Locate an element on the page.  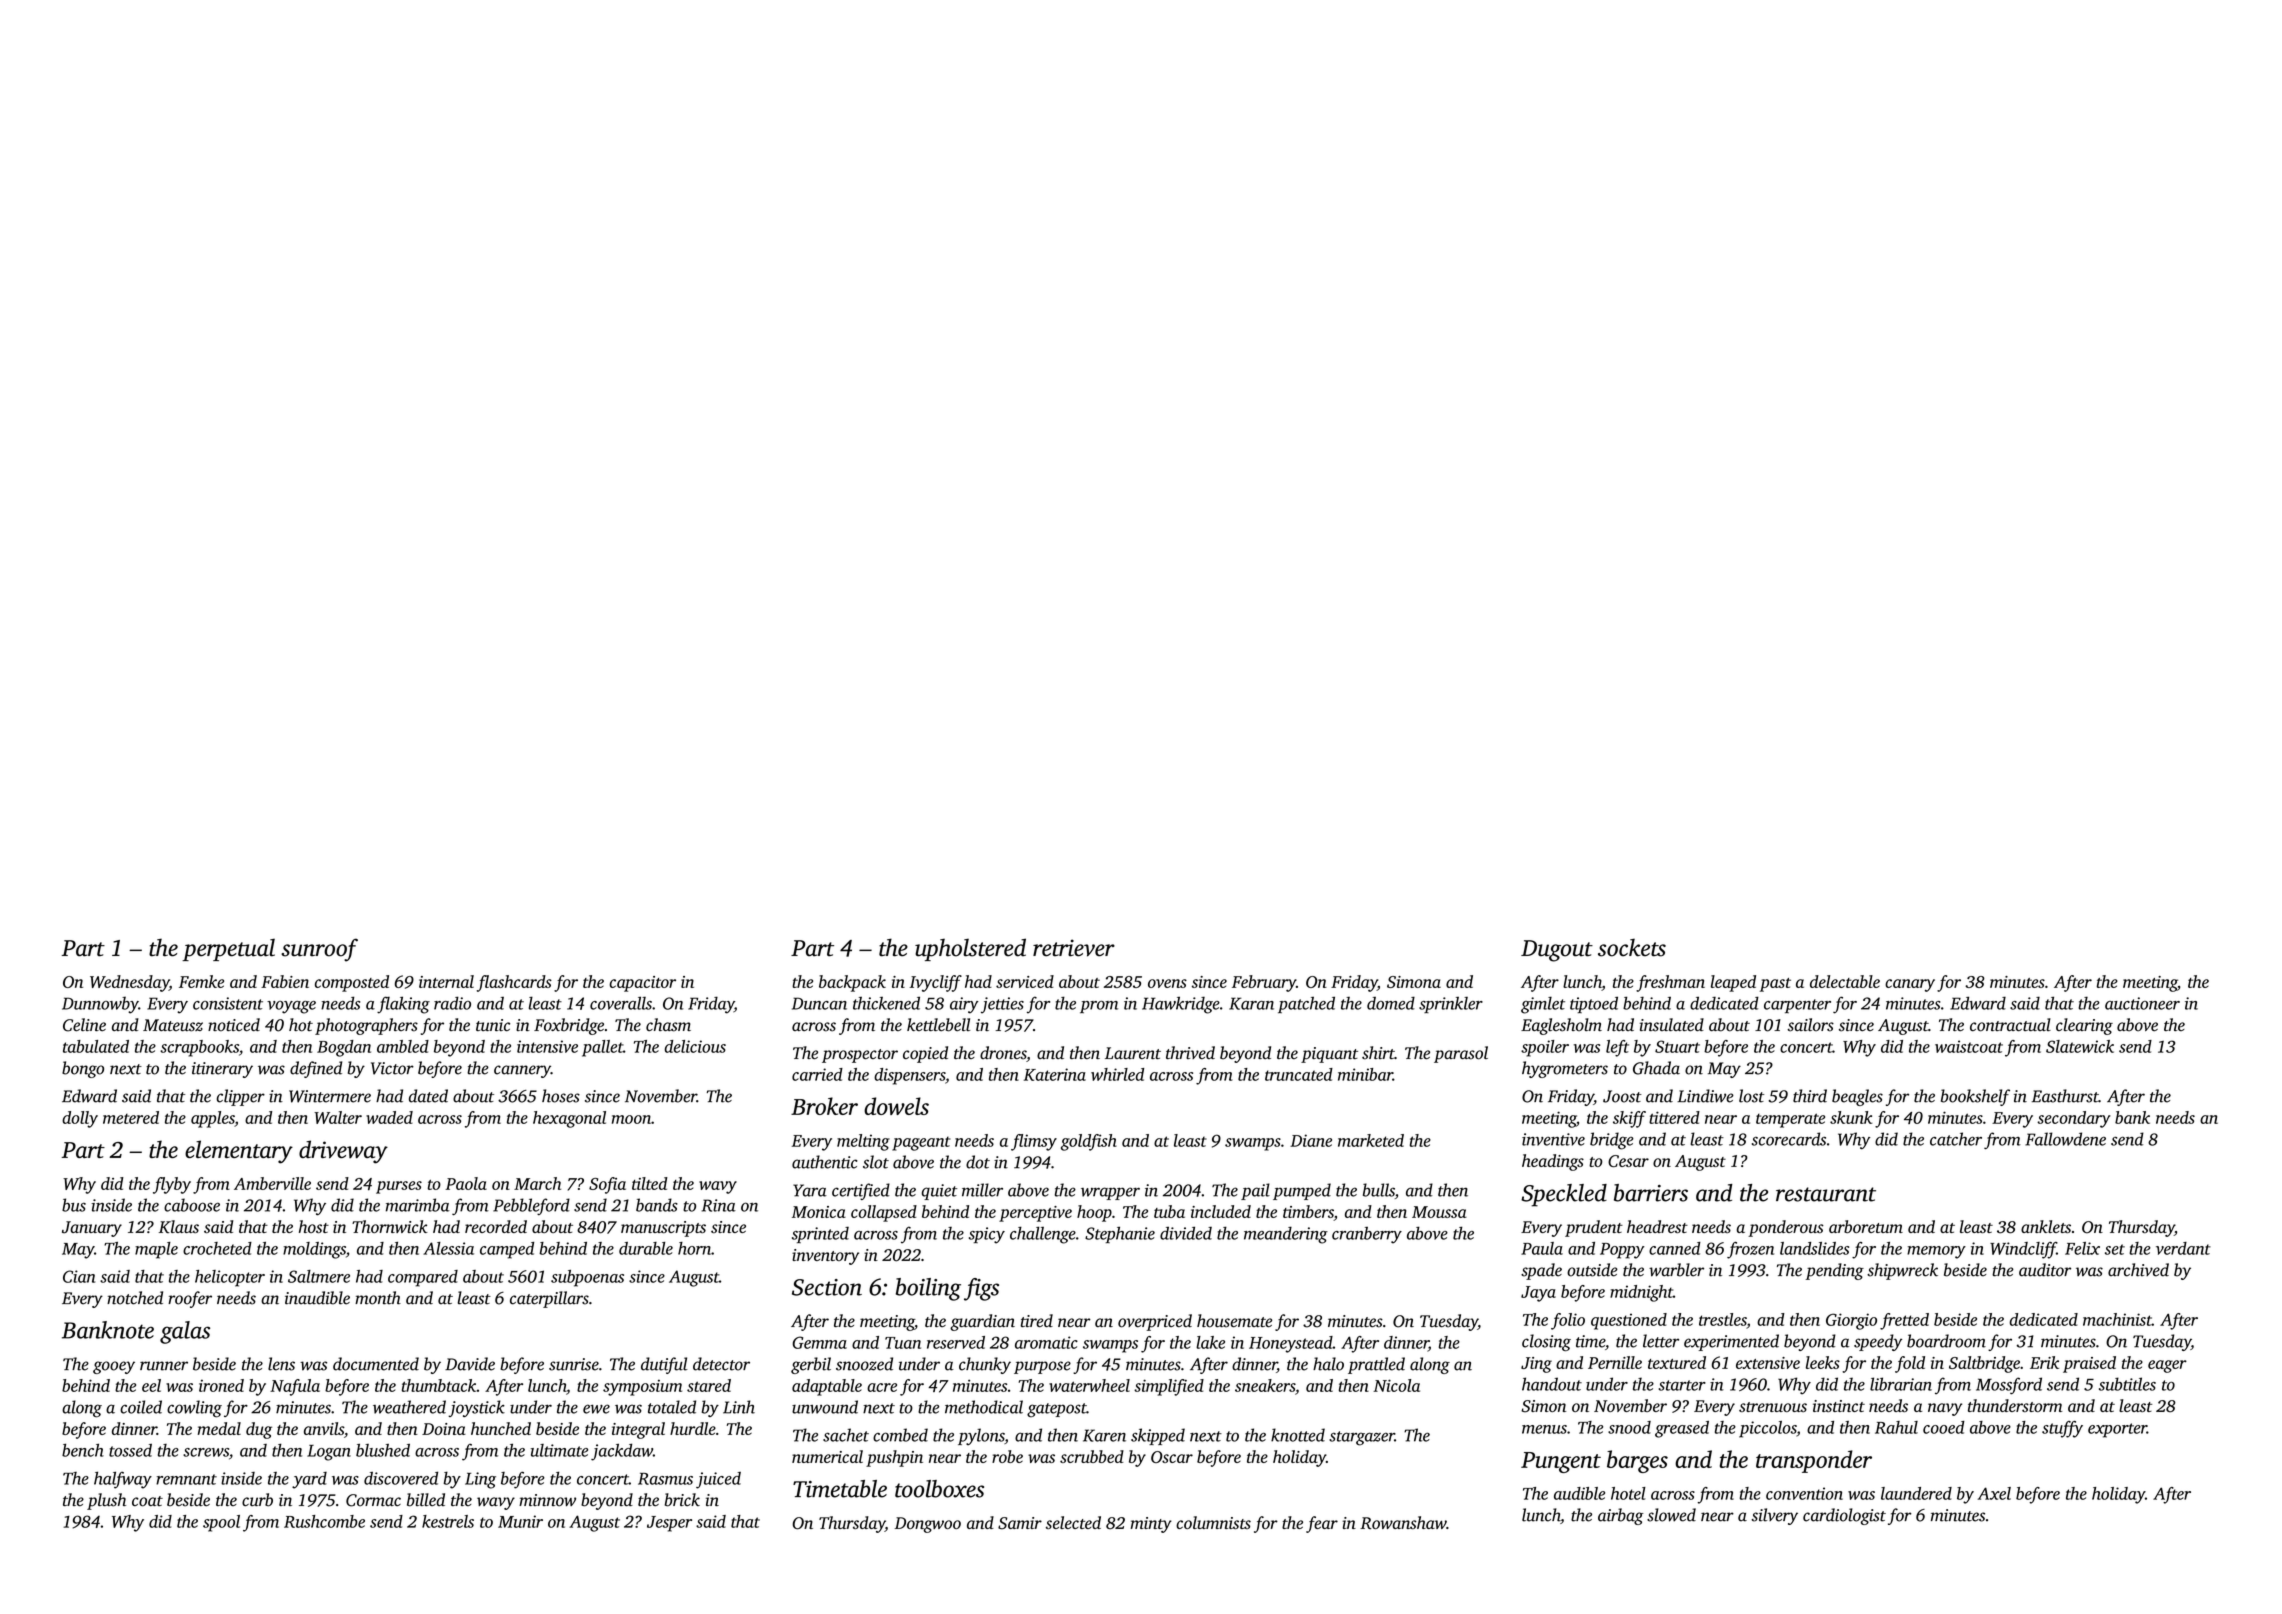
Laurent is located at coordinates (1133, 1053).
